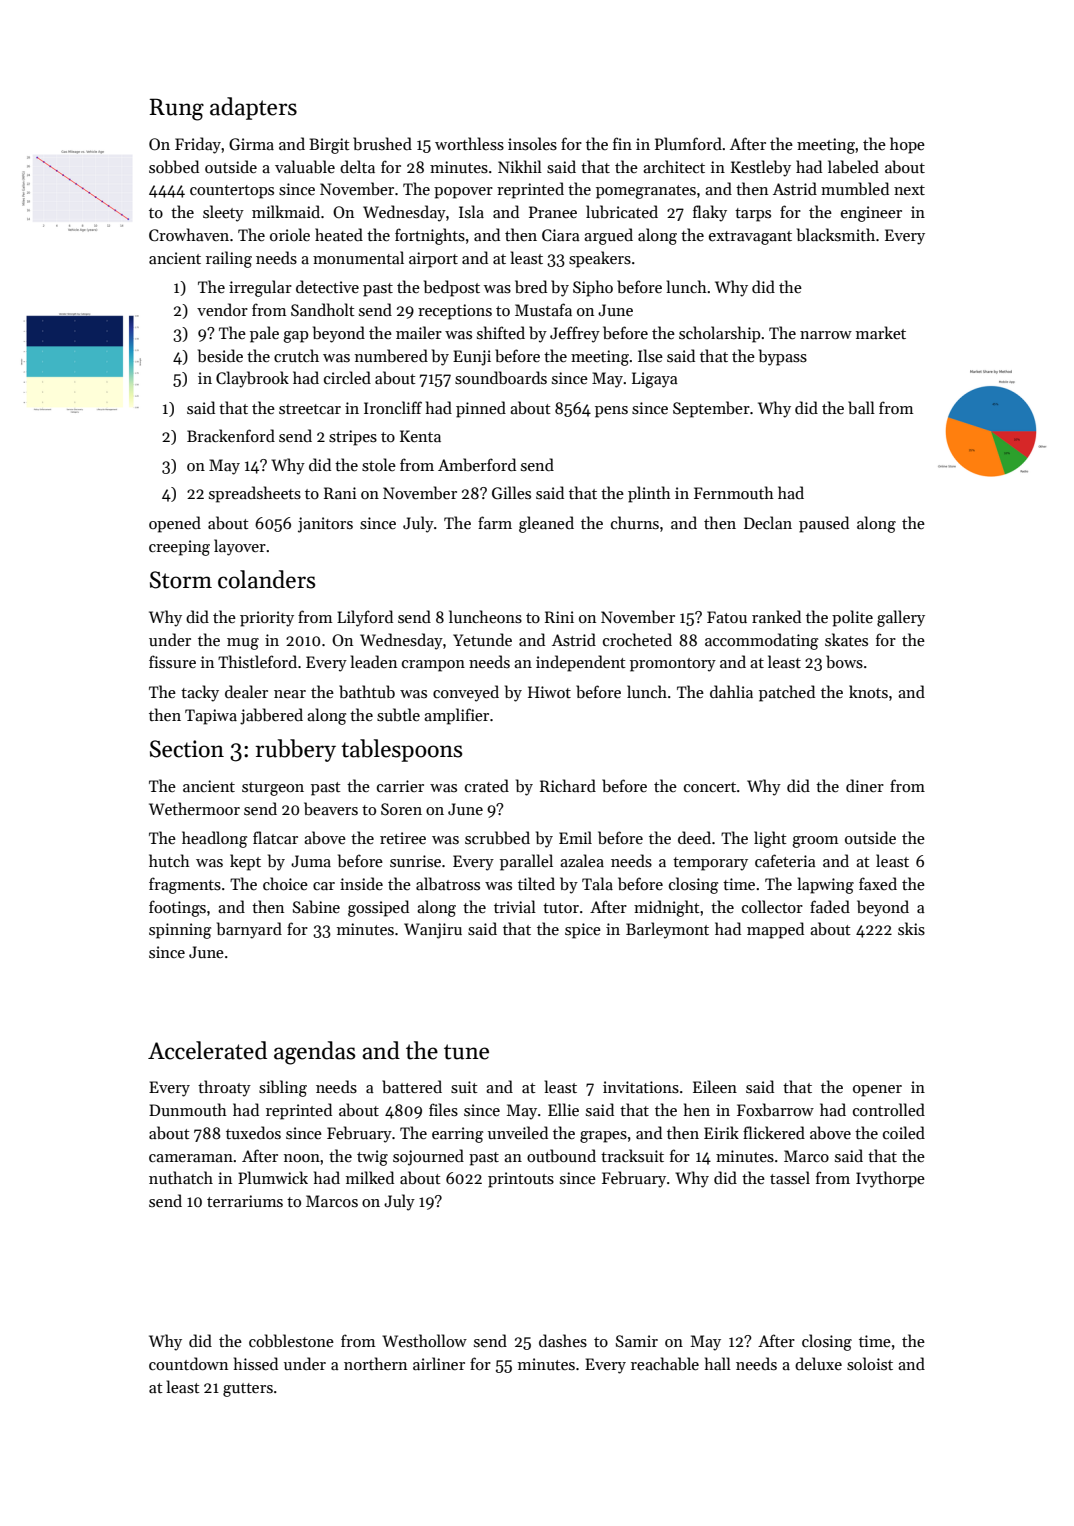 Image resolution: width=1074 pixels, height=1526 pixels. I want to click on fin, so click(622, 143).
